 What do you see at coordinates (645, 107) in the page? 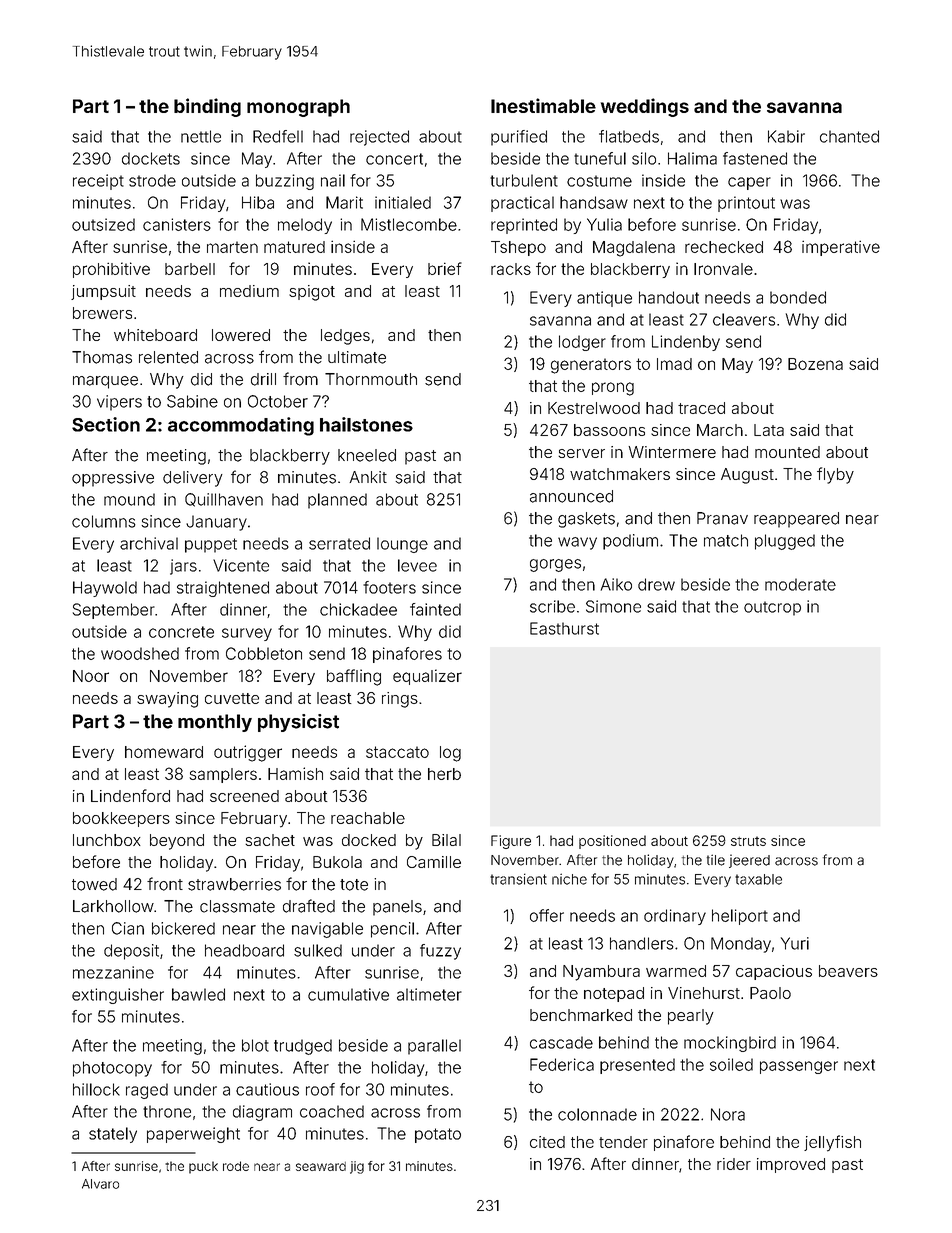
I see `weddings` at bounding box center [645, 107].
